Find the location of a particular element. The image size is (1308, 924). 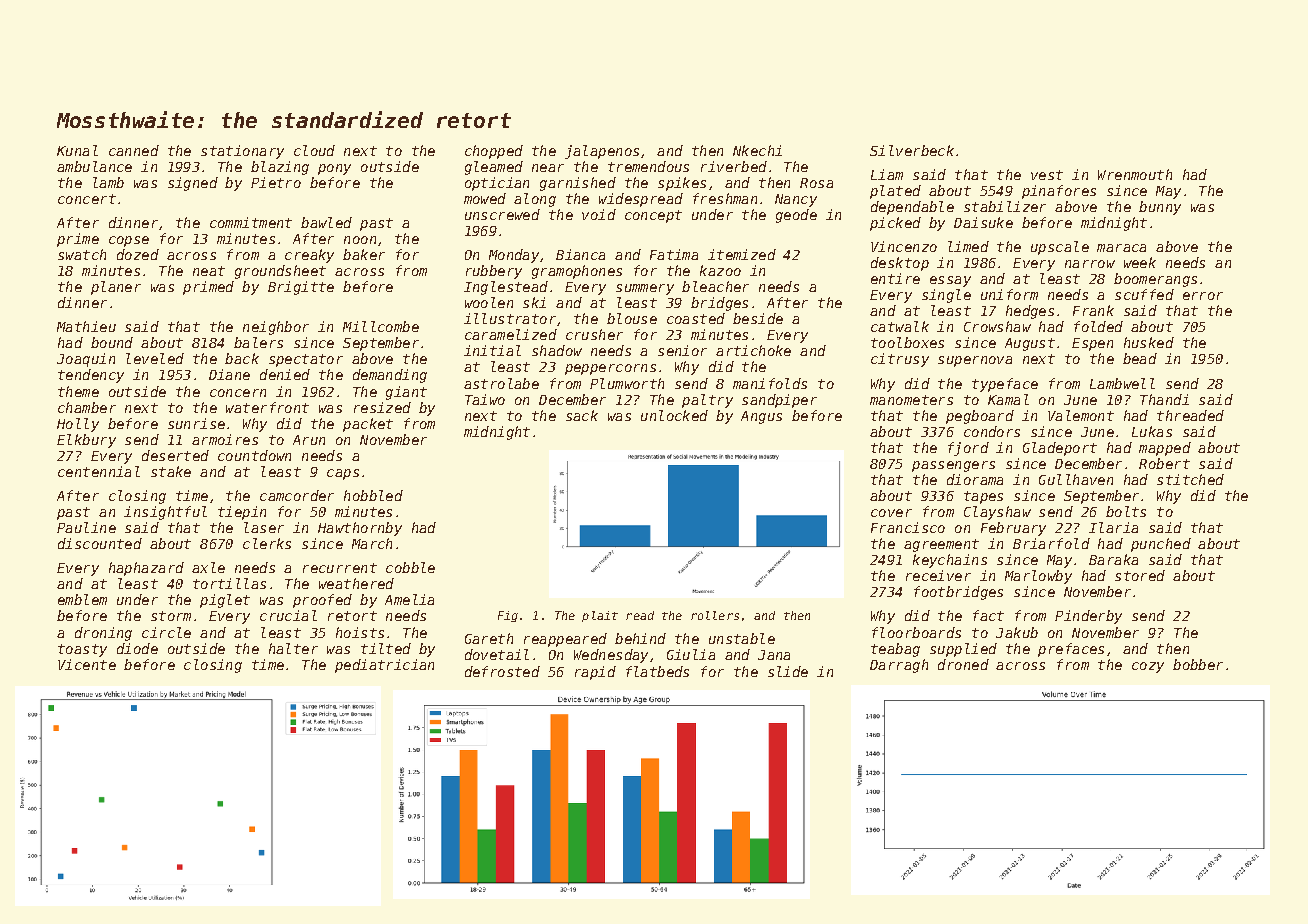

Briarfold is located at coordinates (1051, 543).
